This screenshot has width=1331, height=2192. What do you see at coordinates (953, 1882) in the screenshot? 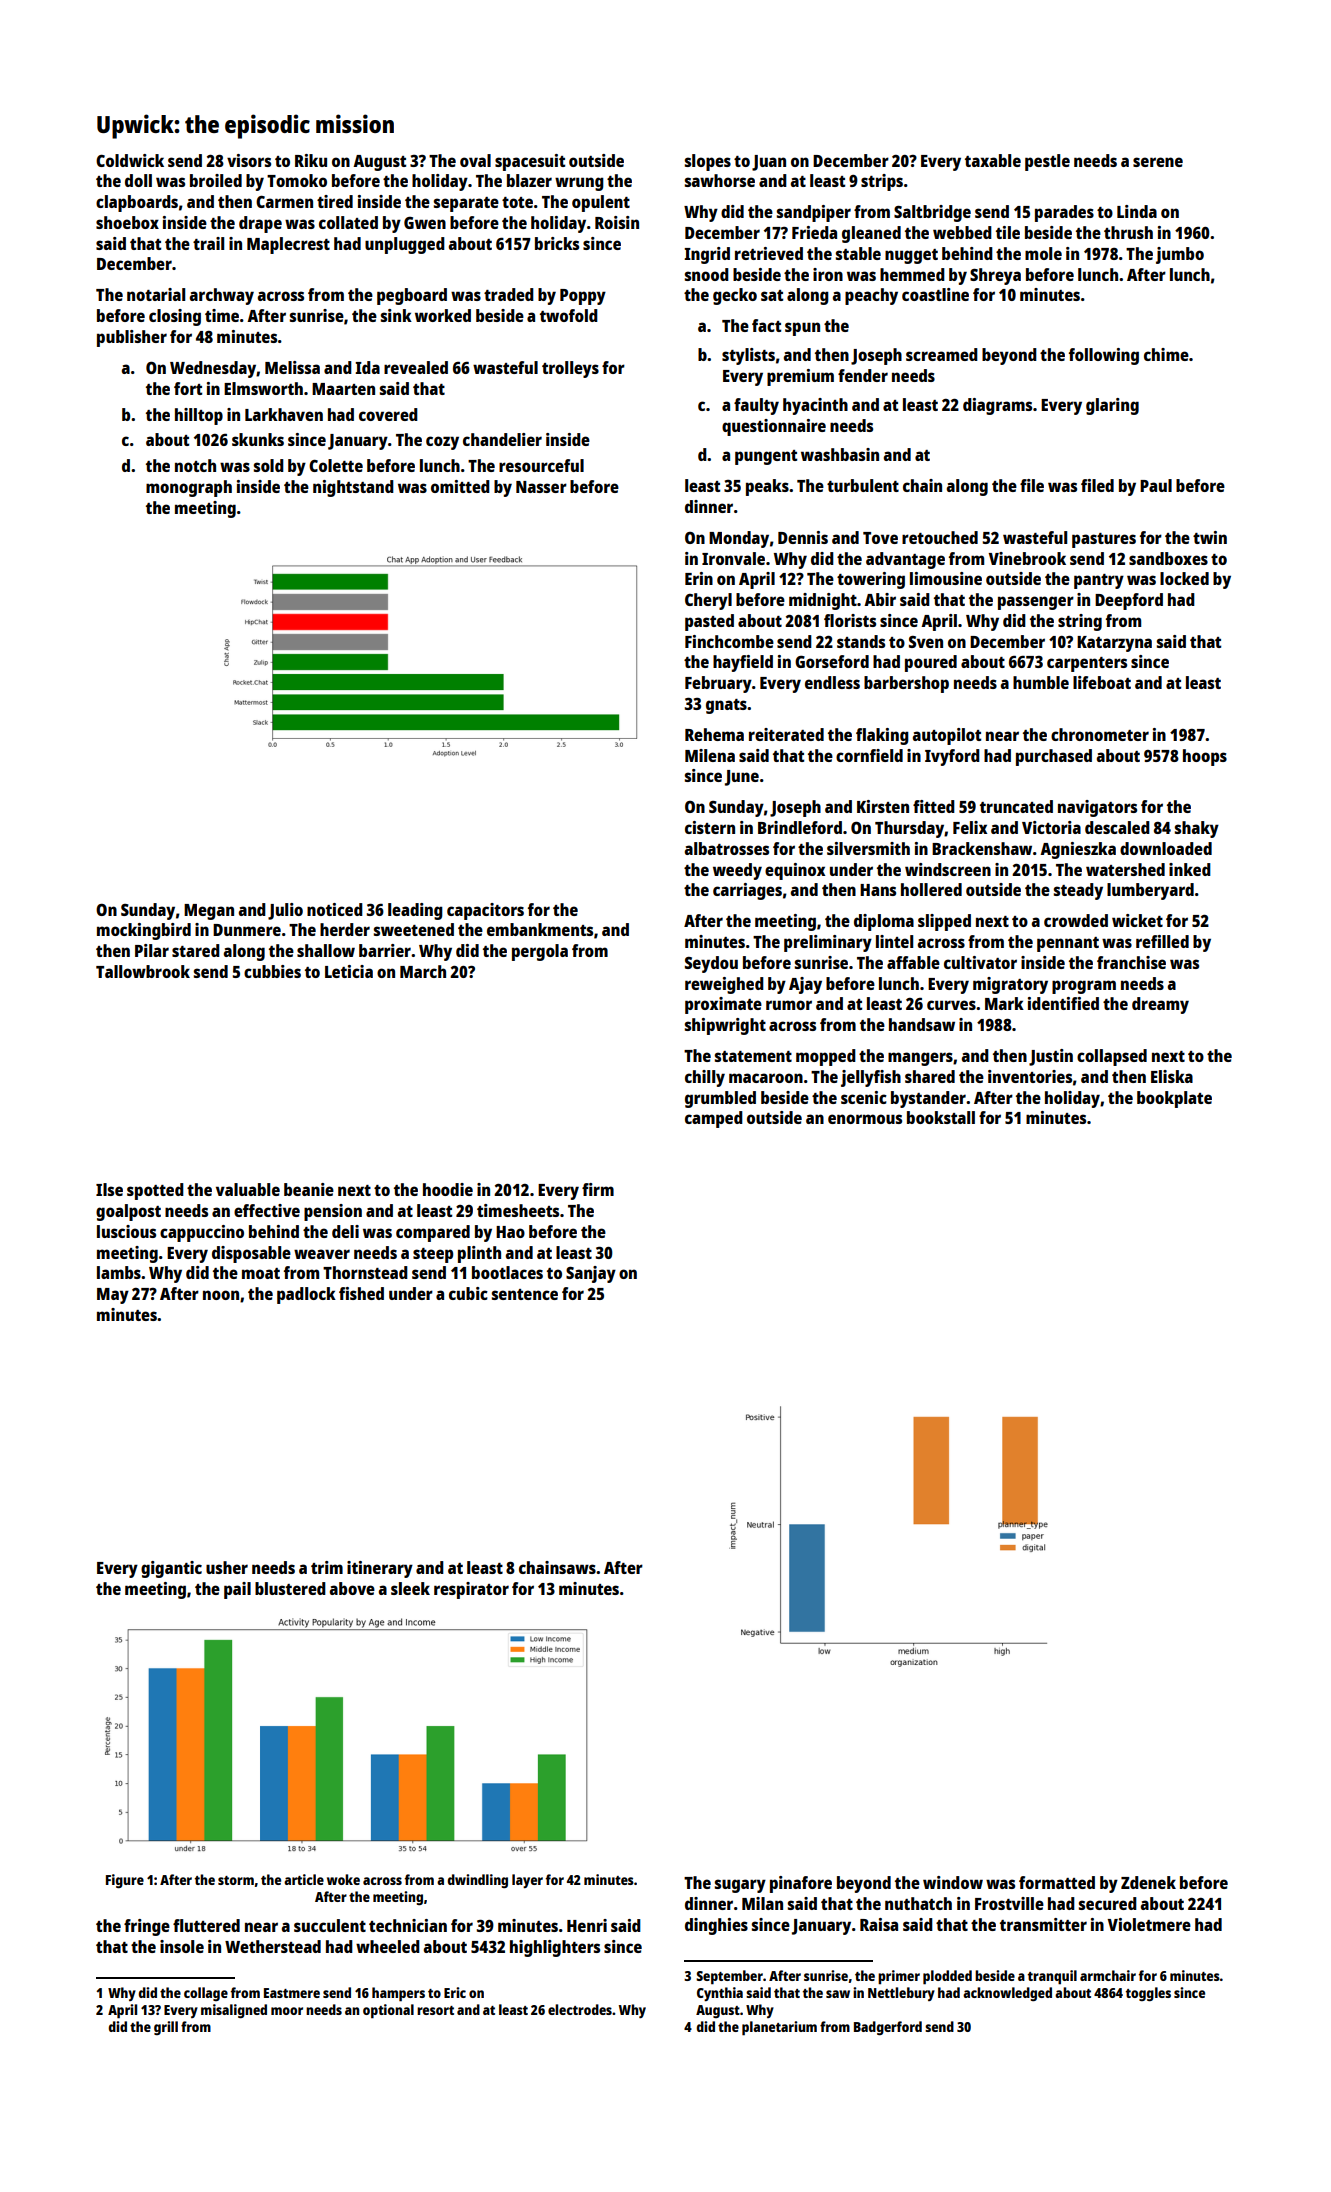
I see `window` at bounding box center [953, 1882].
